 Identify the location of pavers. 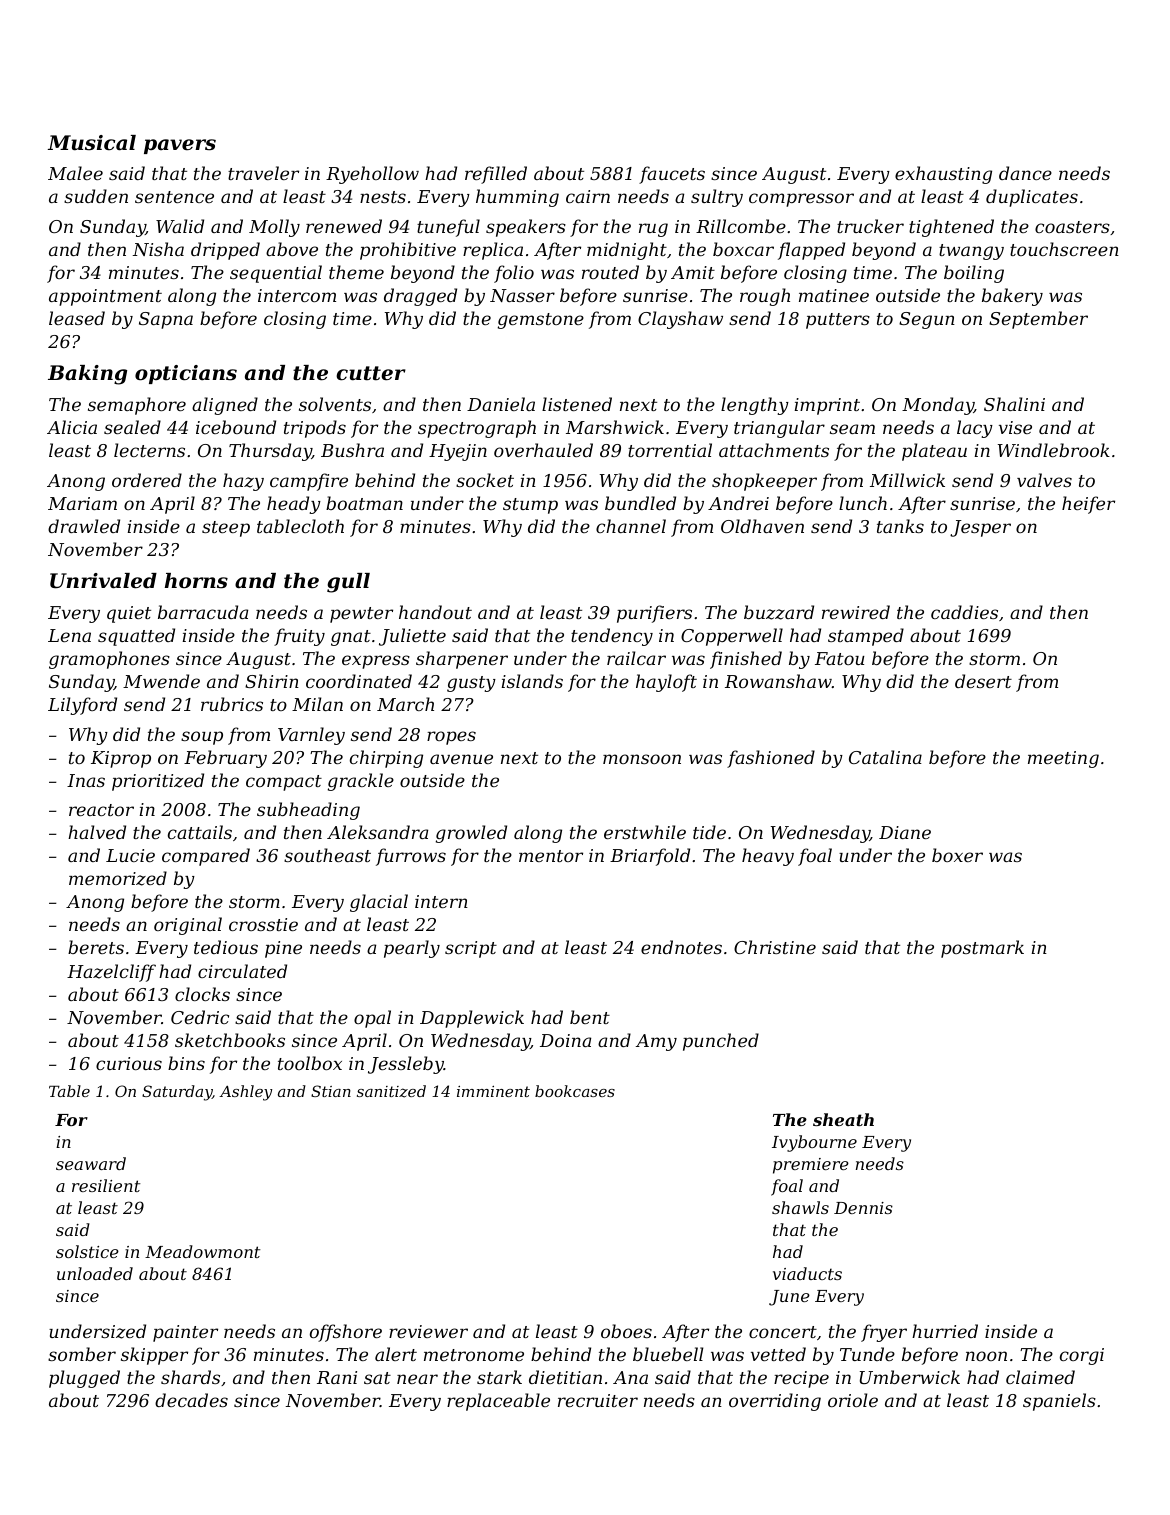
(180, 146).
